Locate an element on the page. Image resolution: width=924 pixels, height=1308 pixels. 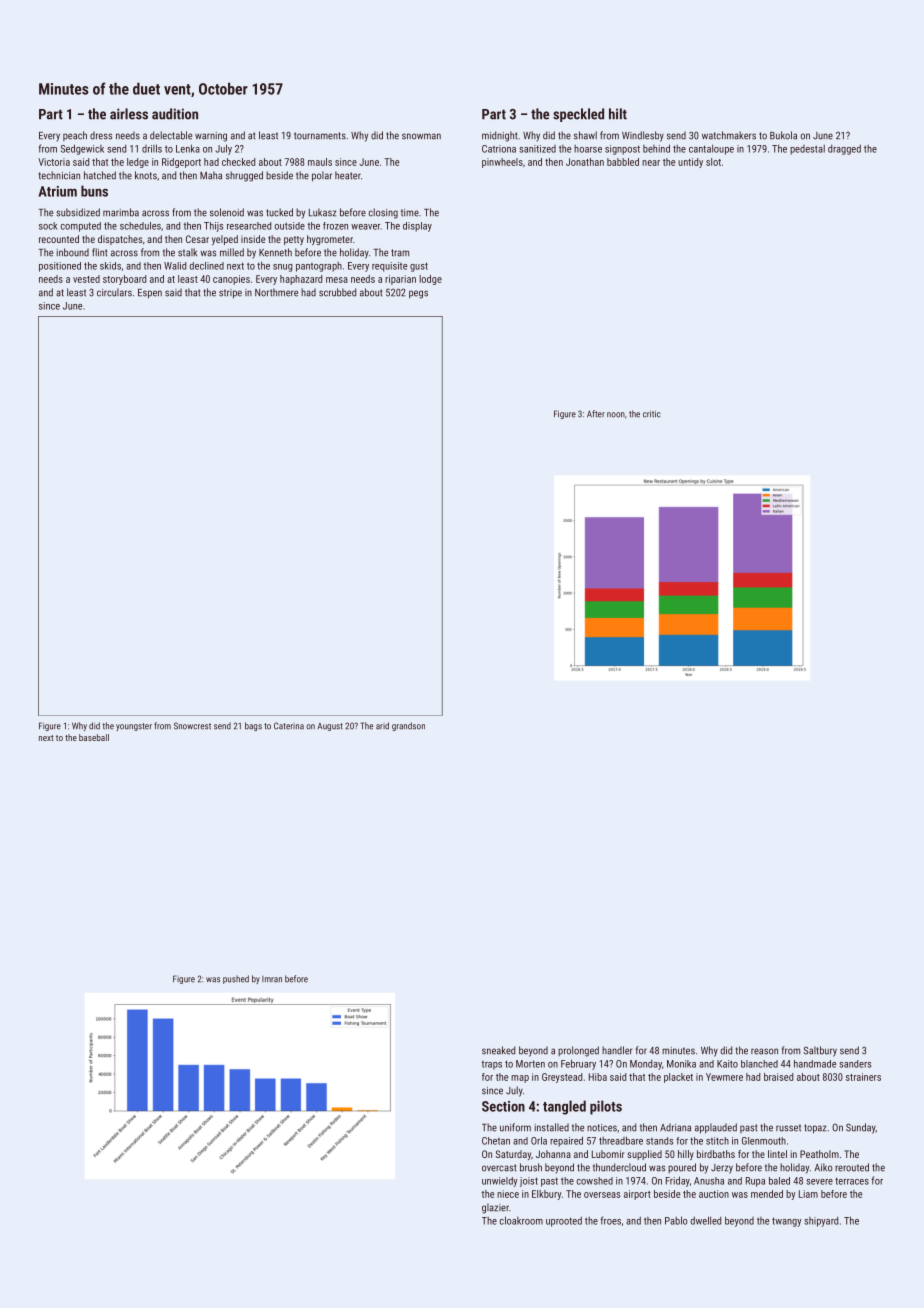
Jonathan is located at coordinates (585, 162).
